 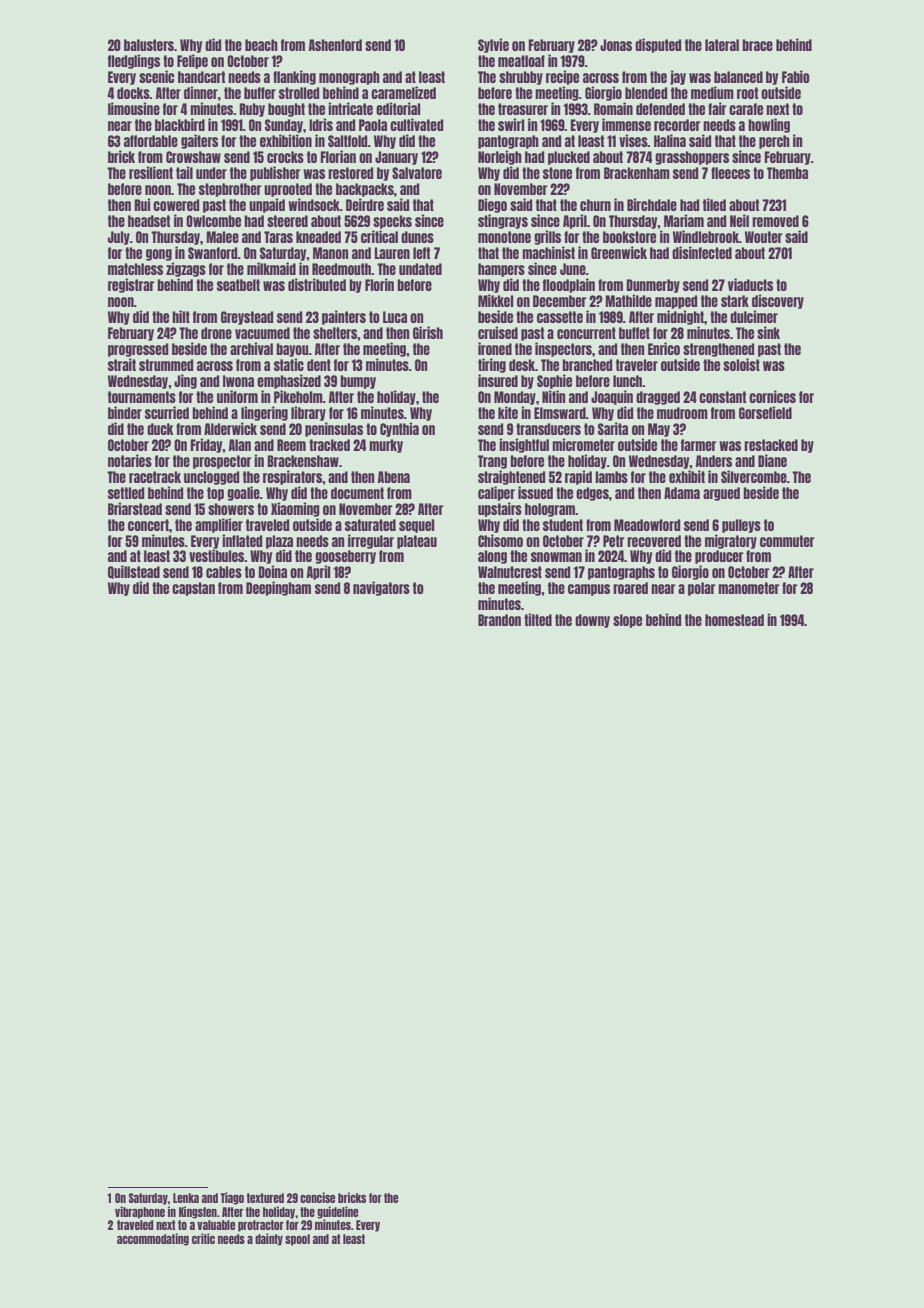 What do you see at coordinates (627, 621) in the document?
I see `slope` at bounding box center [627, 621].
